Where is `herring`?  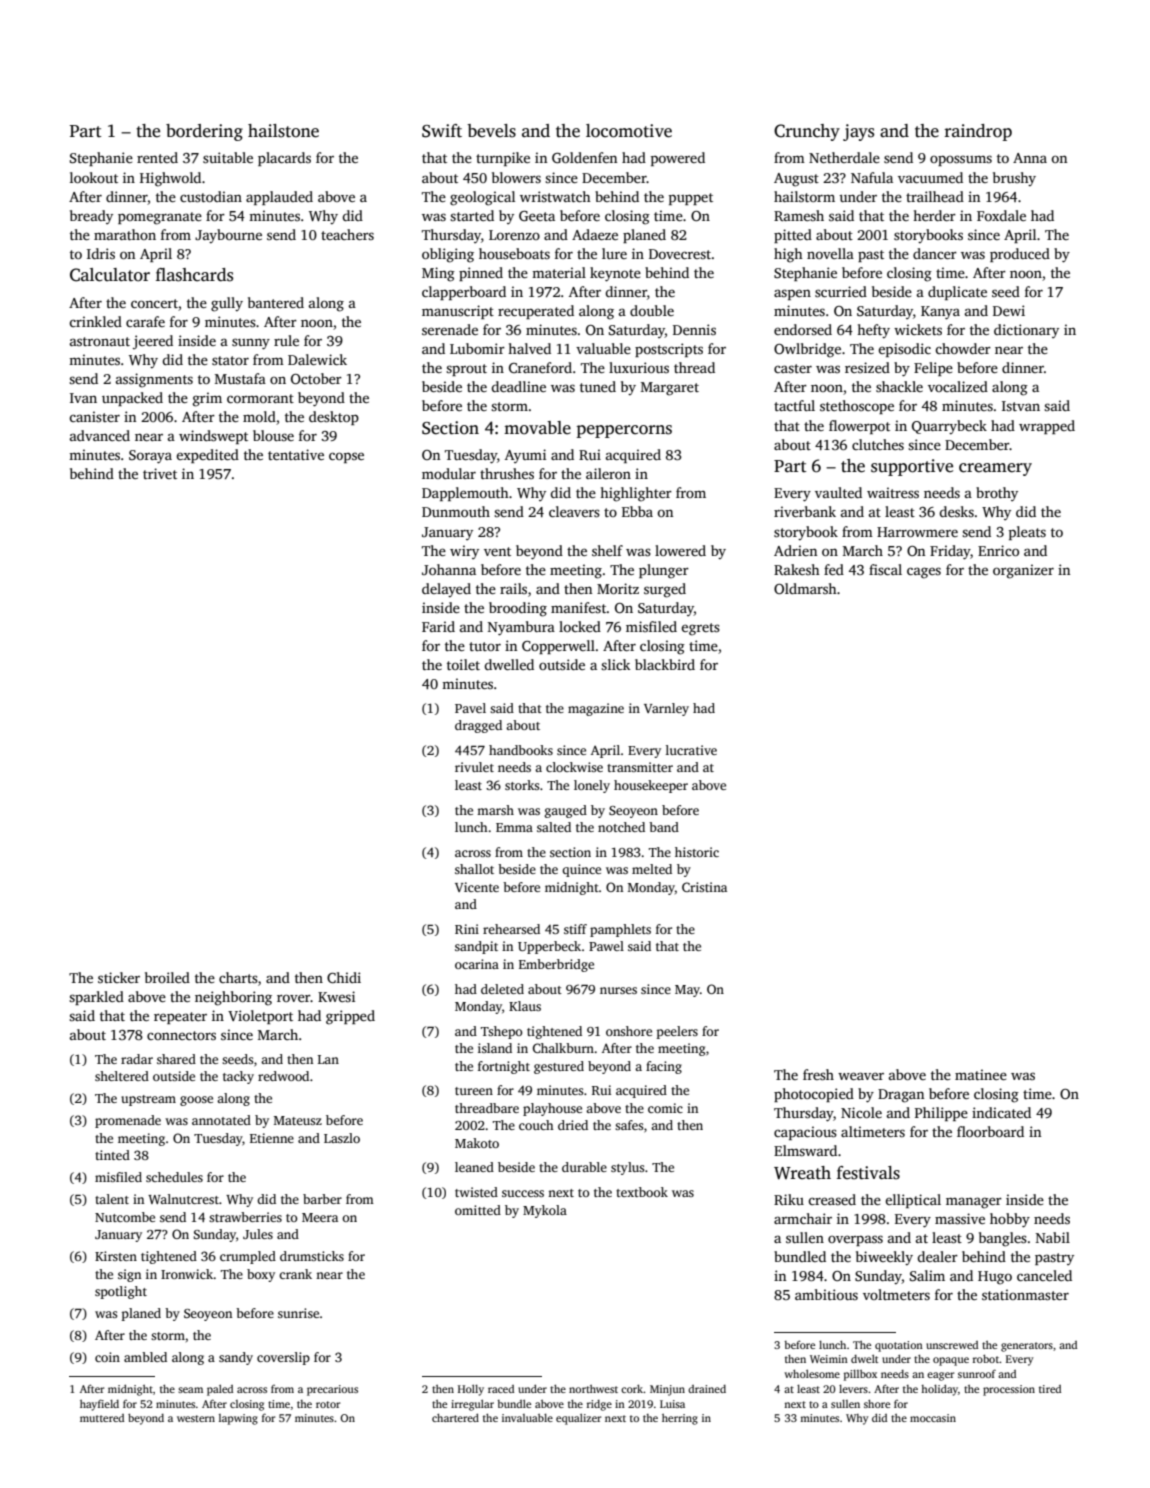
herring is located at coordinates (680, 1419).
